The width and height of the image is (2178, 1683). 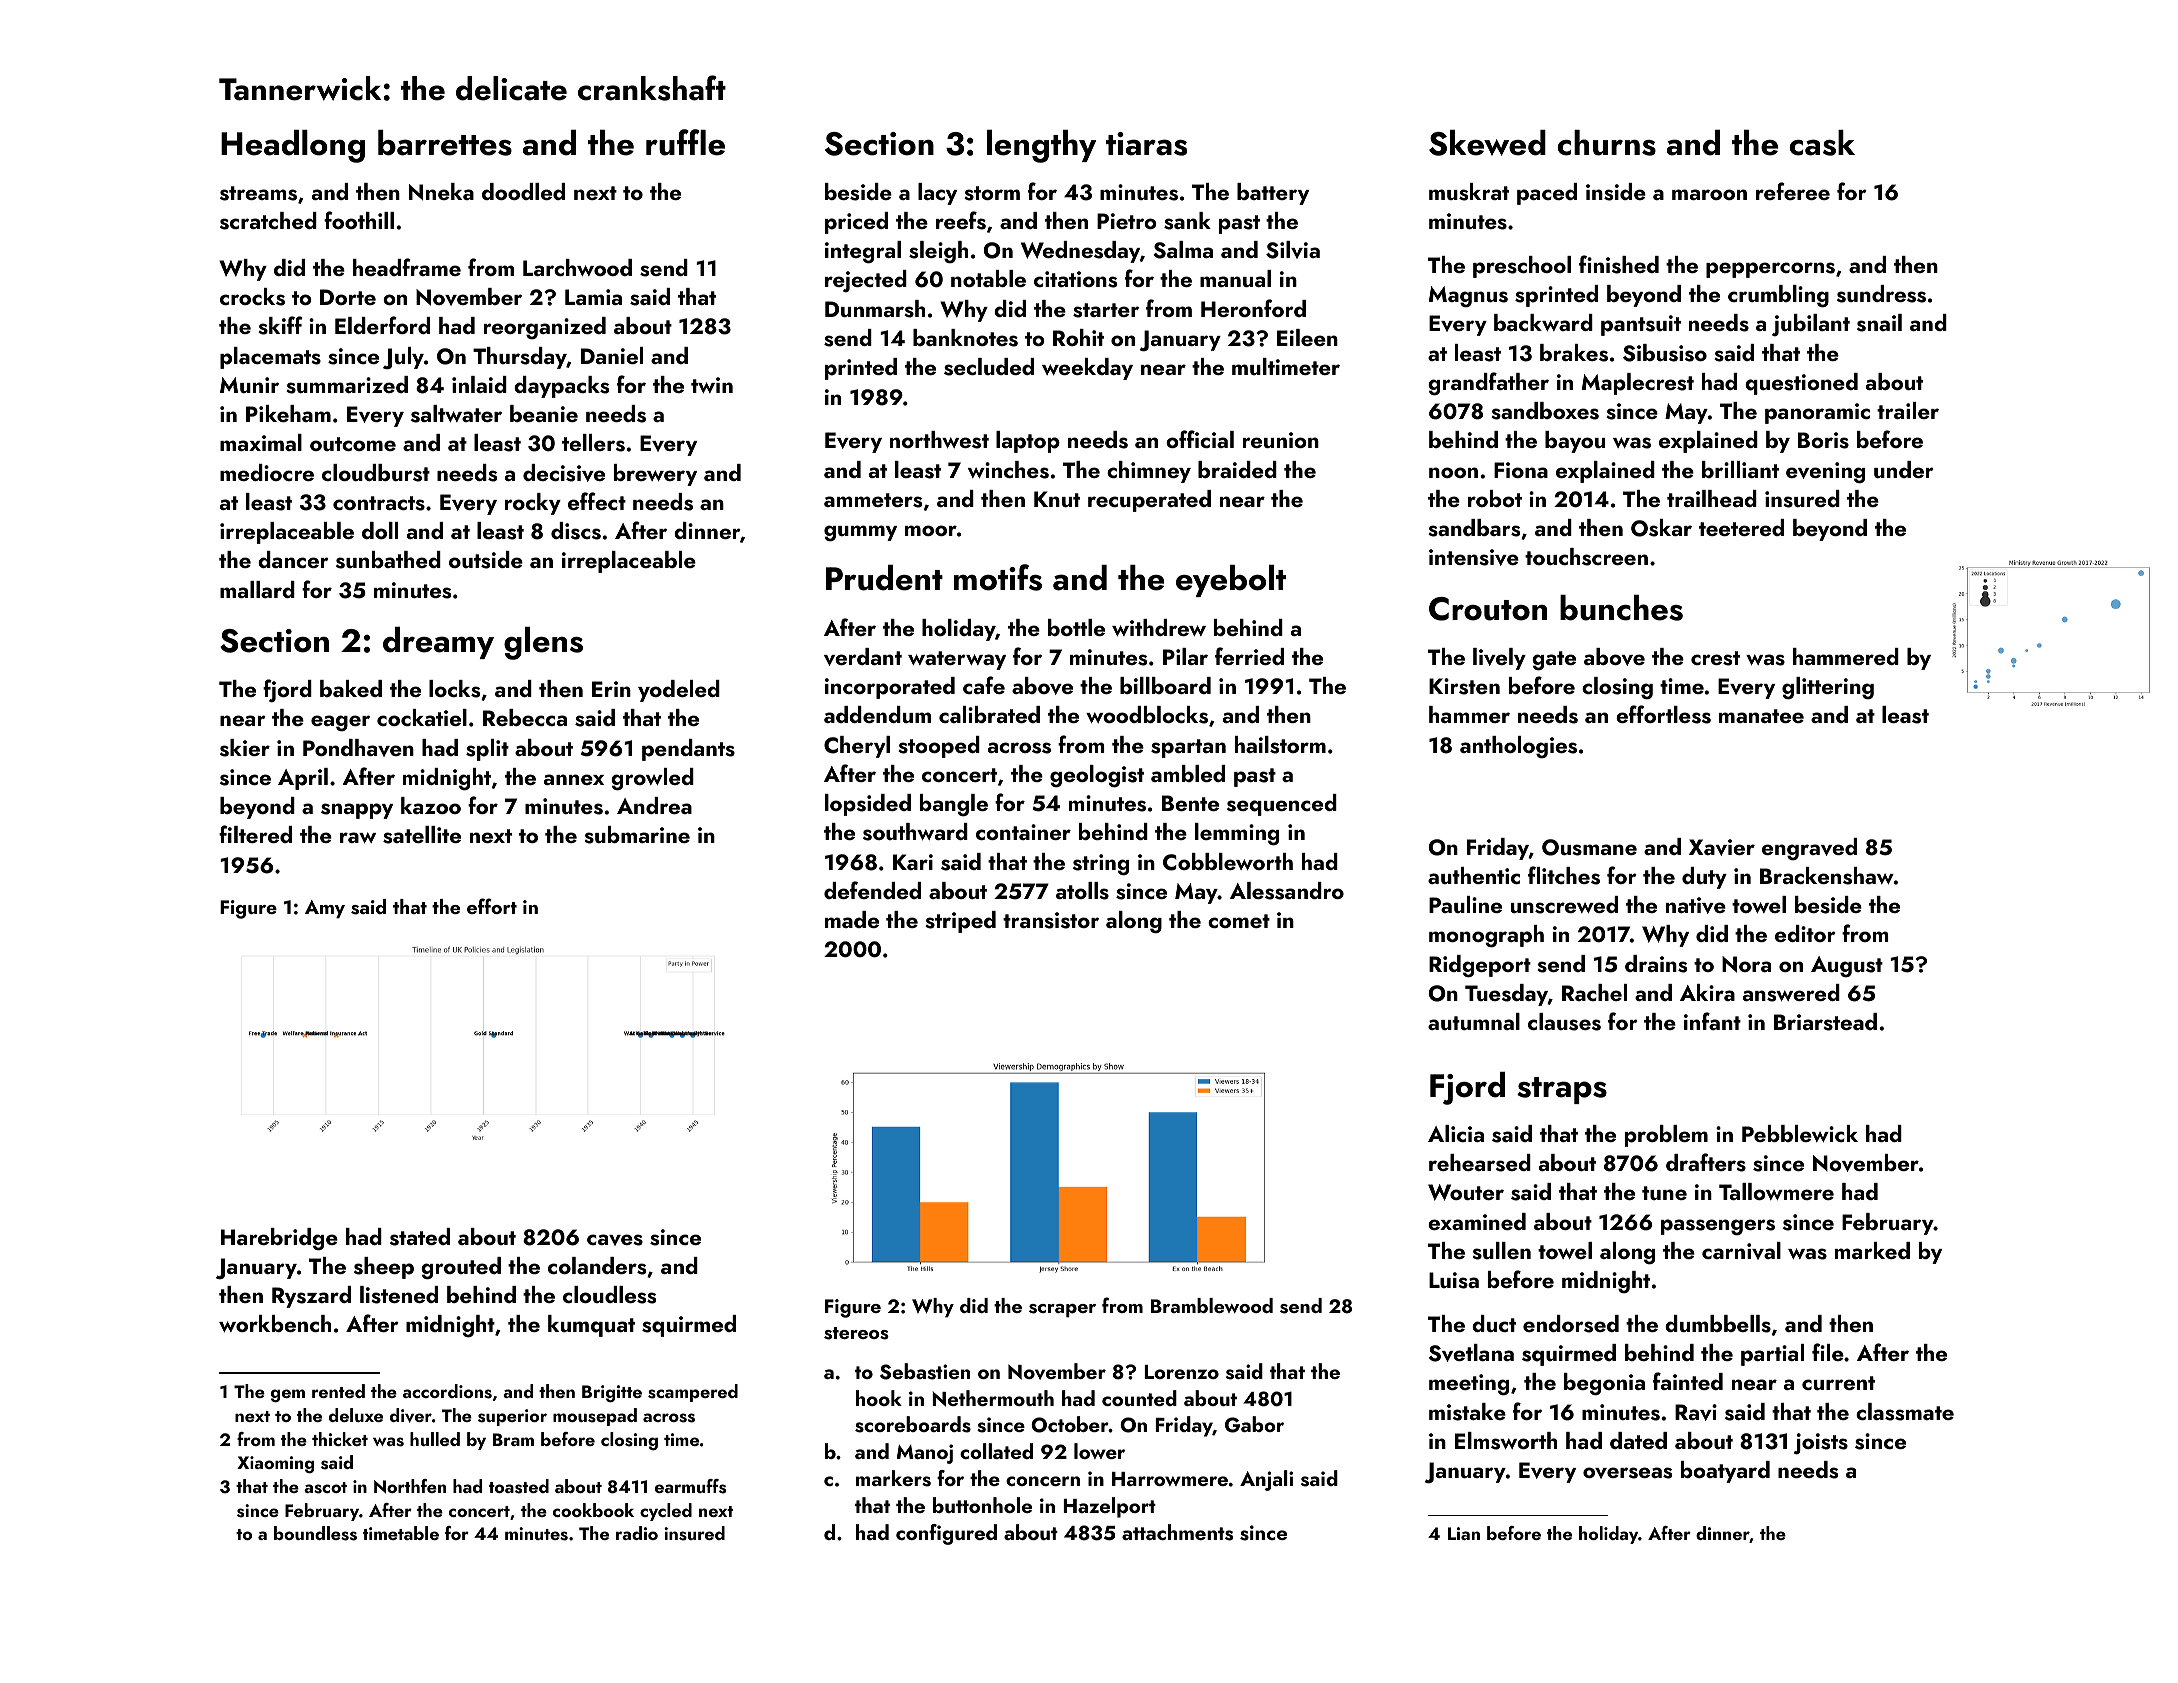 What do you see at coordinates (382, 325) in the image?
I see `Elderford` at bounding box center [382, 325].
